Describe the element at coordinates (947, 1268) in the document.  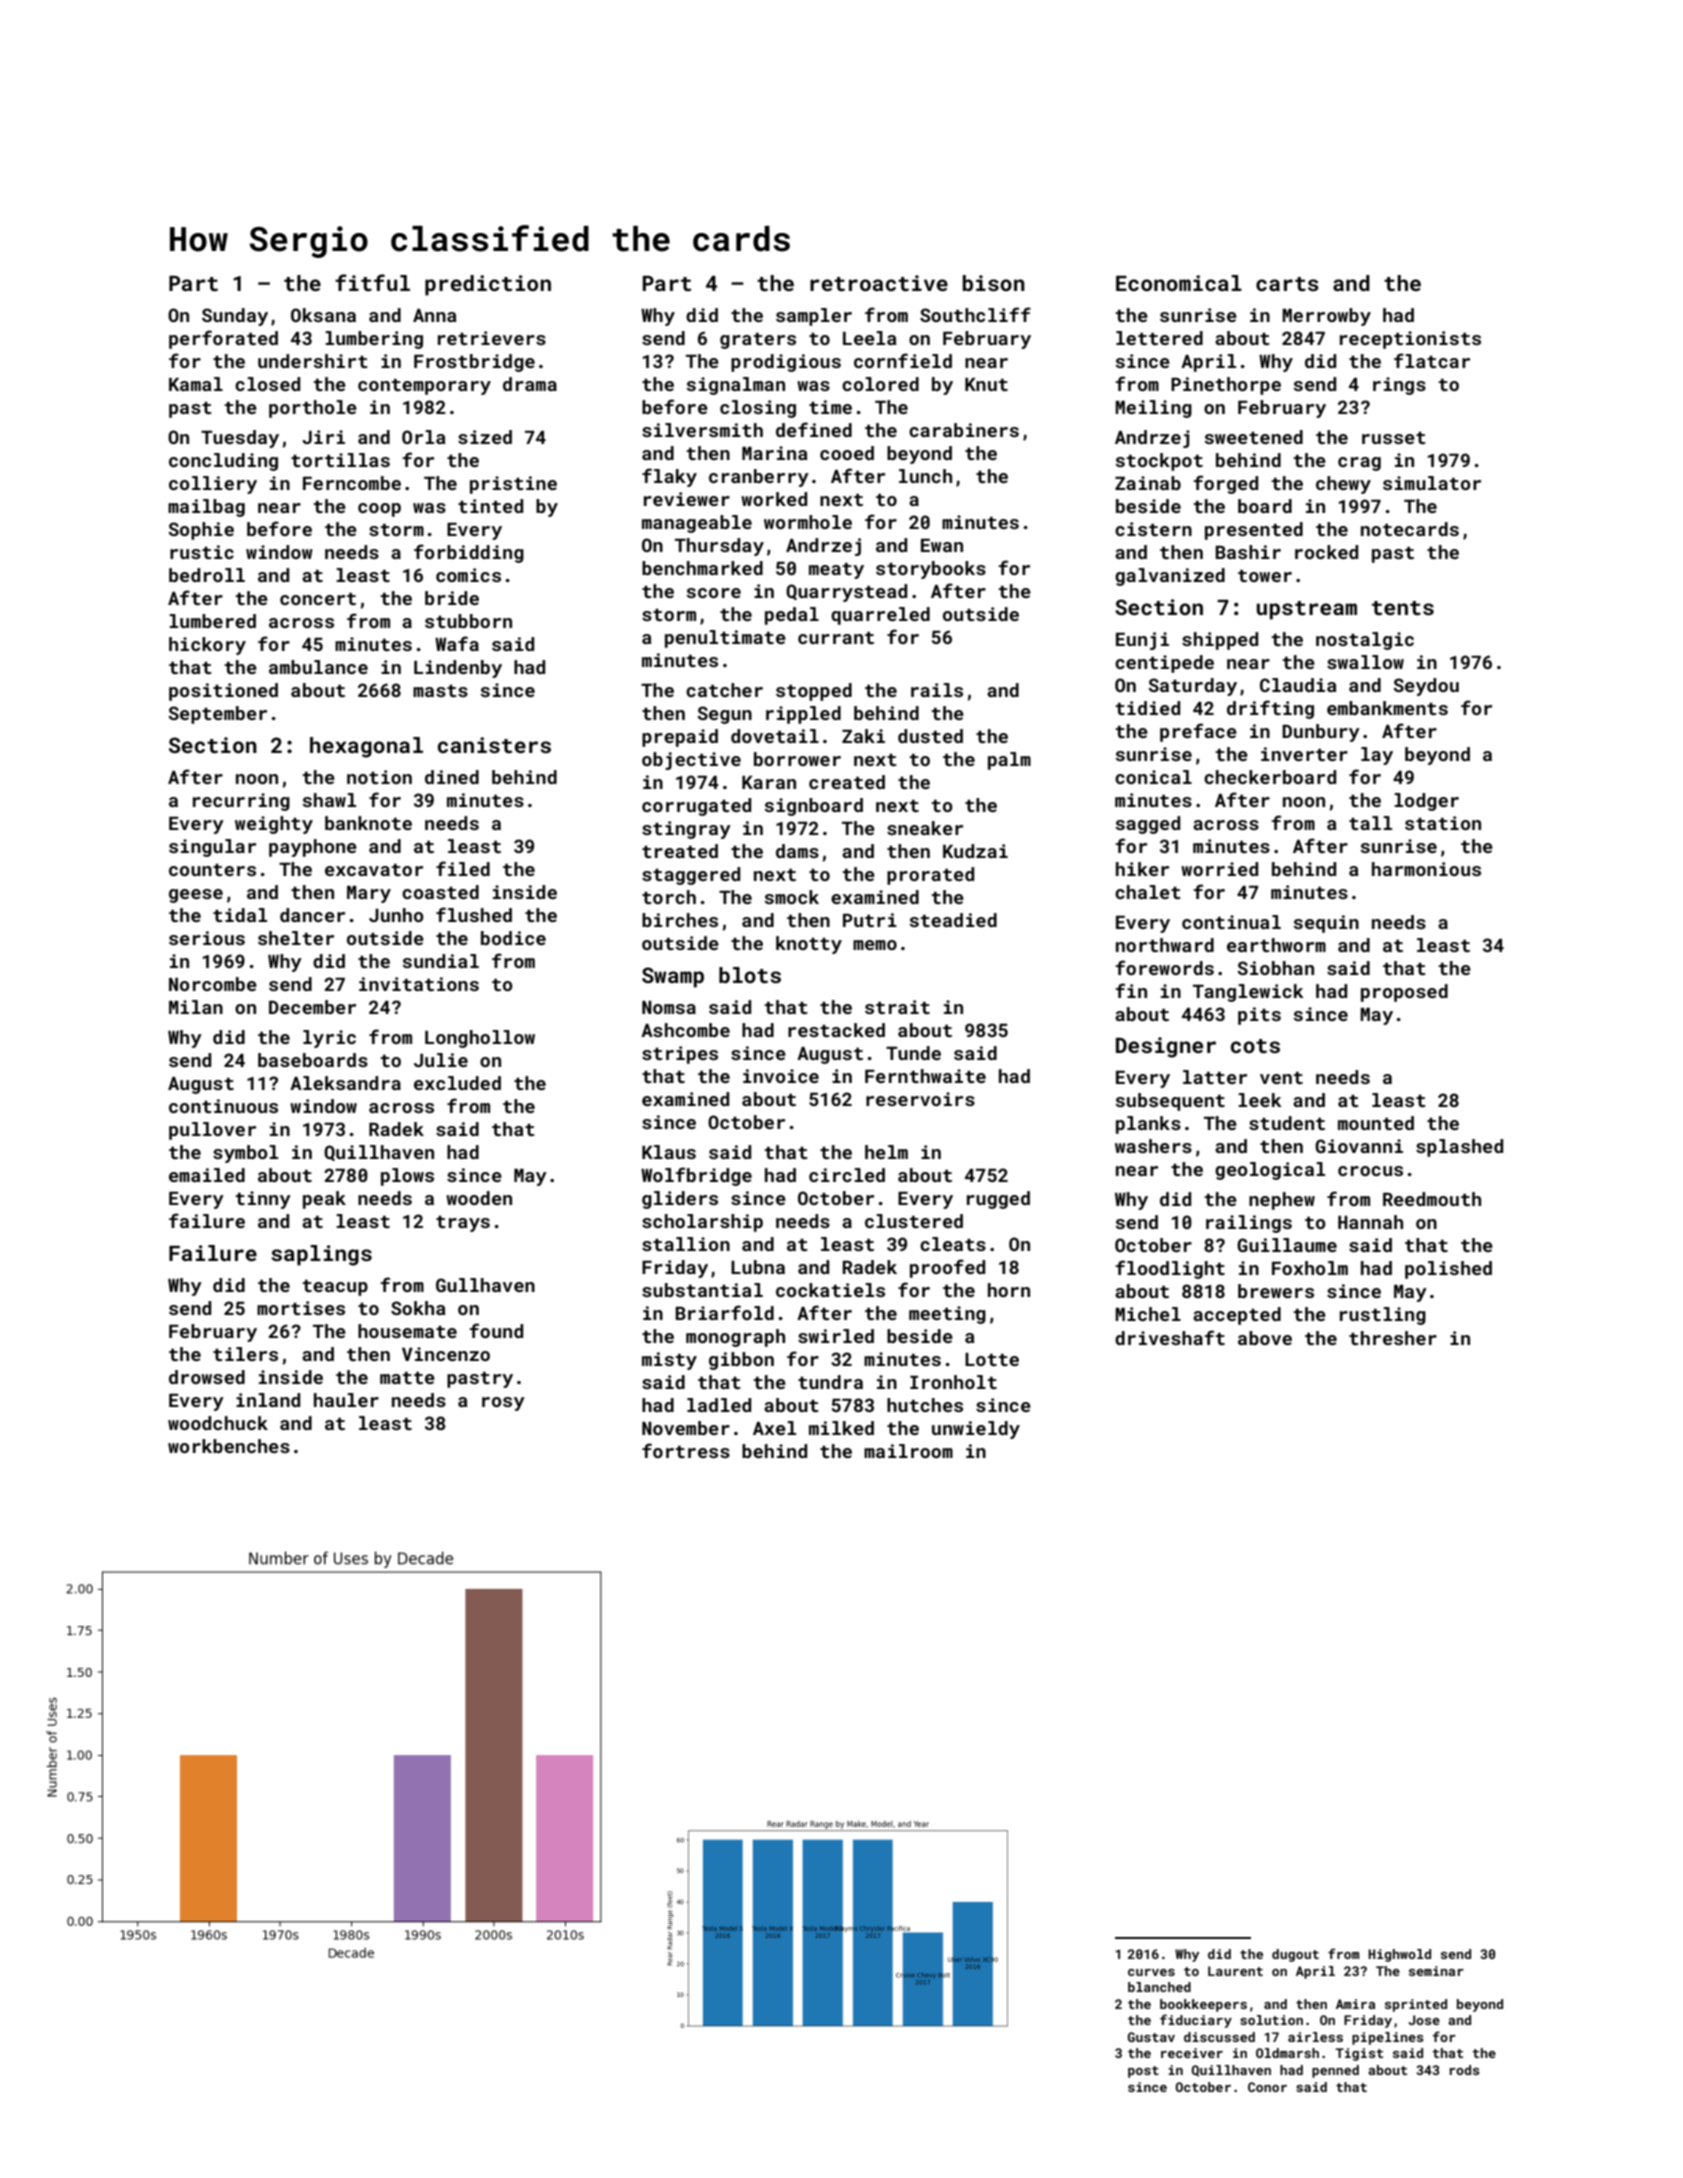
I see `proofed` at that location.
